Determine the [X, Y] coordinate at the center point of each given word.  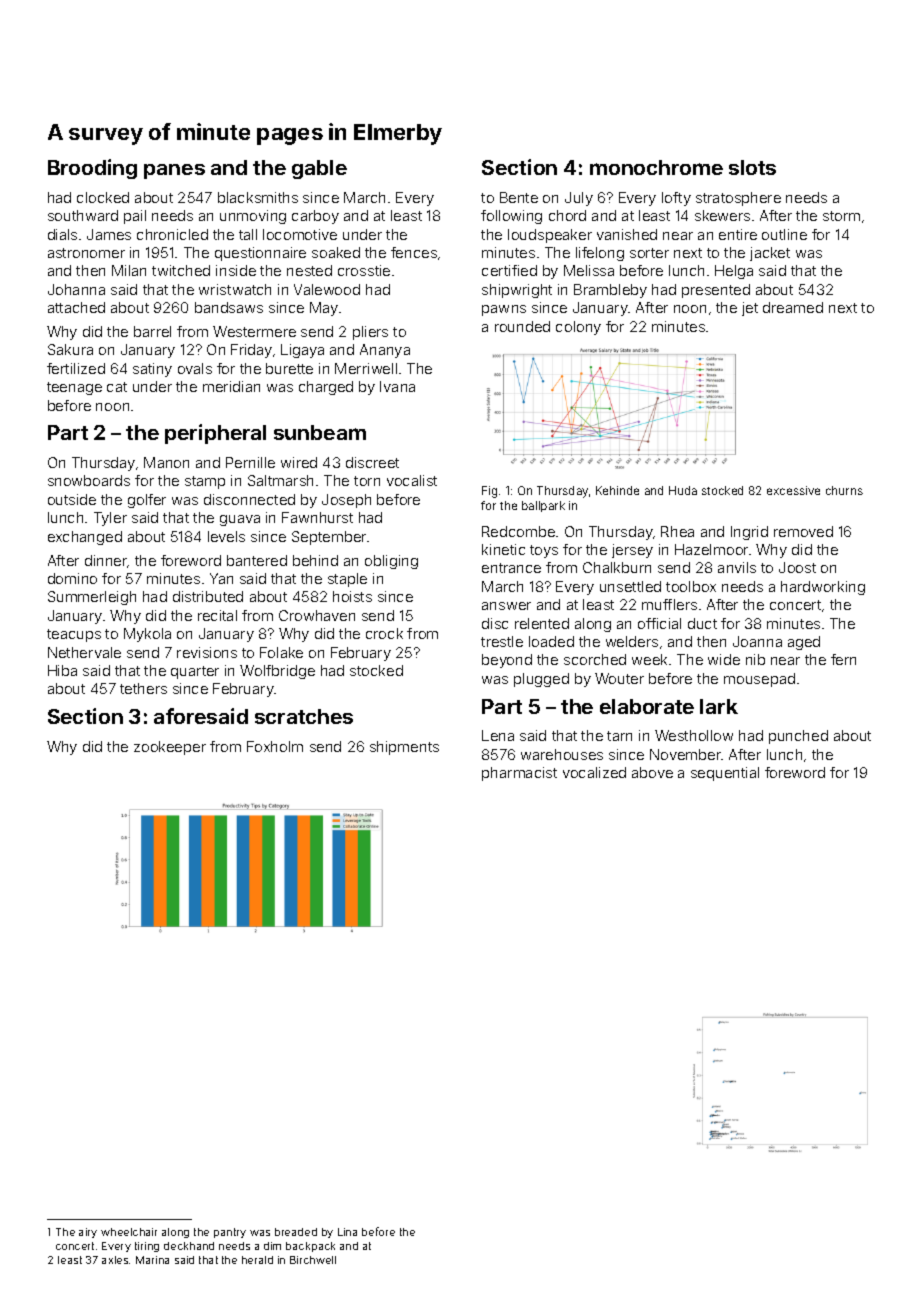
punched [798, 737]
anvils [737, 567]
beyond [507, 661]
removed [803, 531]
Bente [519, 197]
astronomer [86, 253]
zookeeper [170, 748]
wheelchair [129, 1232]
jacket [770, 254]
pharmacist [519, 774]
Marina [152, 1260]
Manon [166, 462]
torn [367, 481]
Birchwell [313, 1260]
